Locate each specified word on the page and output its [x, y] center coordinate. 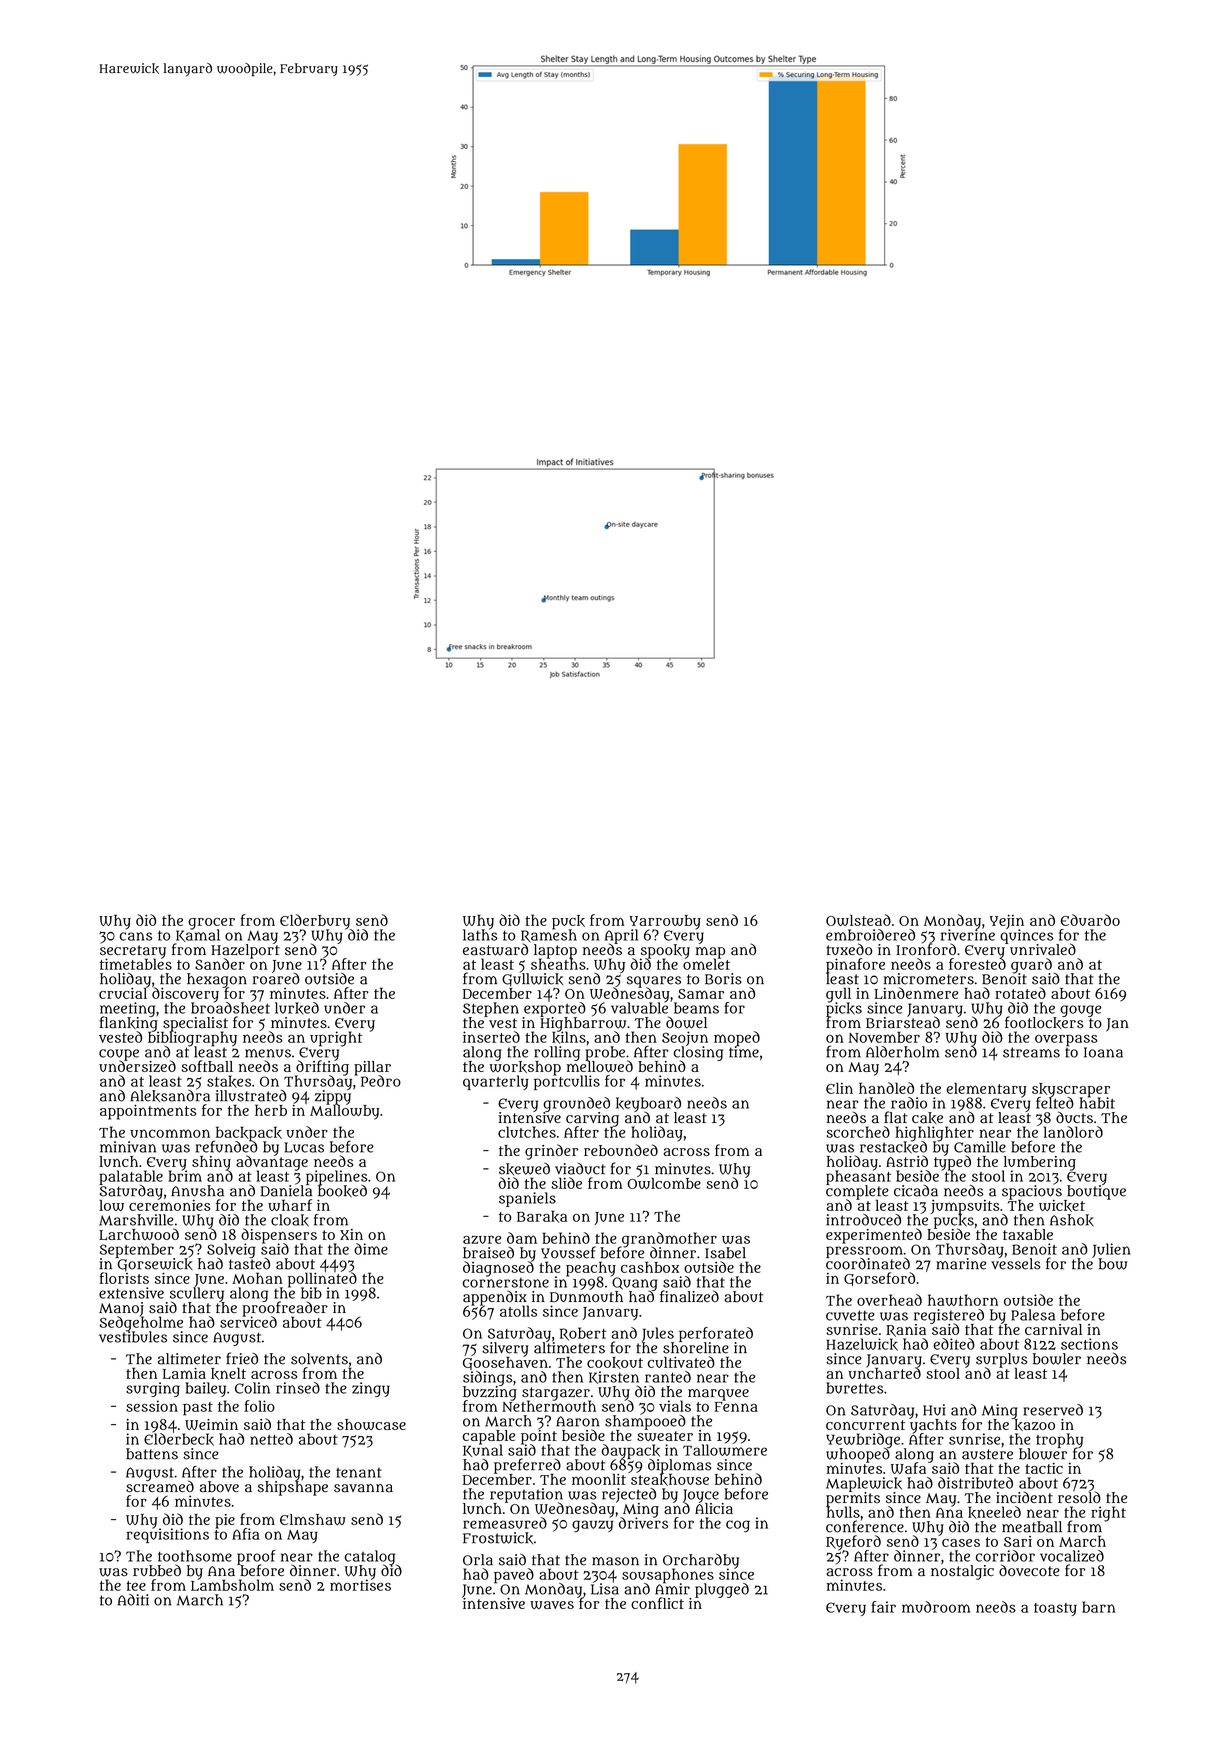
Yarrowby [665, 922]
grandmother [668, 1239]
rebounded [621, 1150]
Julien [1111, 1250]
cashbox [650, 1267]
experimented [874, 1236]
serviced [248, 1322]
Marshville [136, 1220]
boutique [1096, 1192]
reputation [526, 1495]
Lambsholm [232, 1585]
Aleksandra [170, 1096]
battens [152, 1454]
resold [1079, 1497]
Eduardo [1090, 920]
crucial [123, 993]
